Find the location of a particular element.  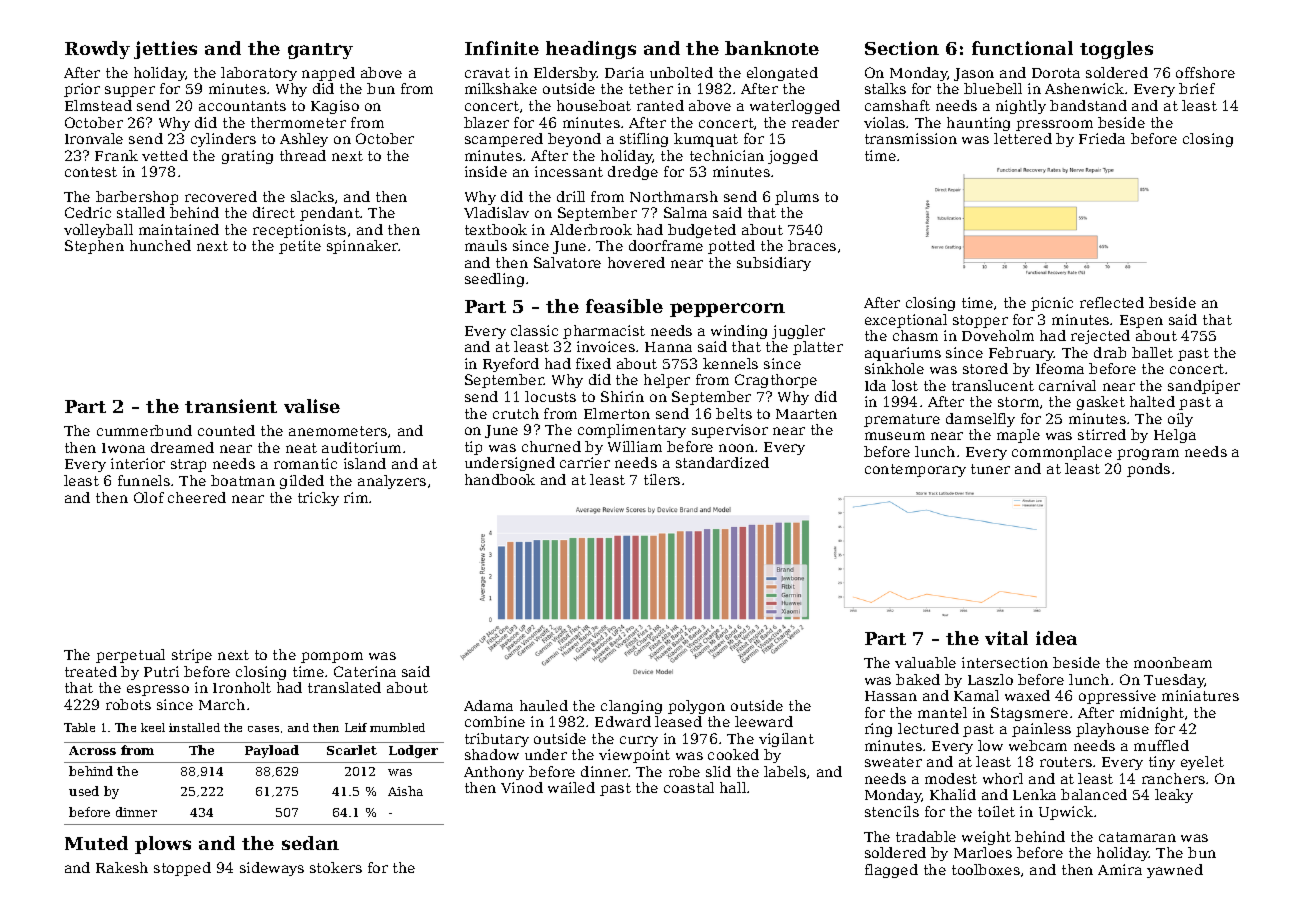

baked is located at coordinates (918, 679).
